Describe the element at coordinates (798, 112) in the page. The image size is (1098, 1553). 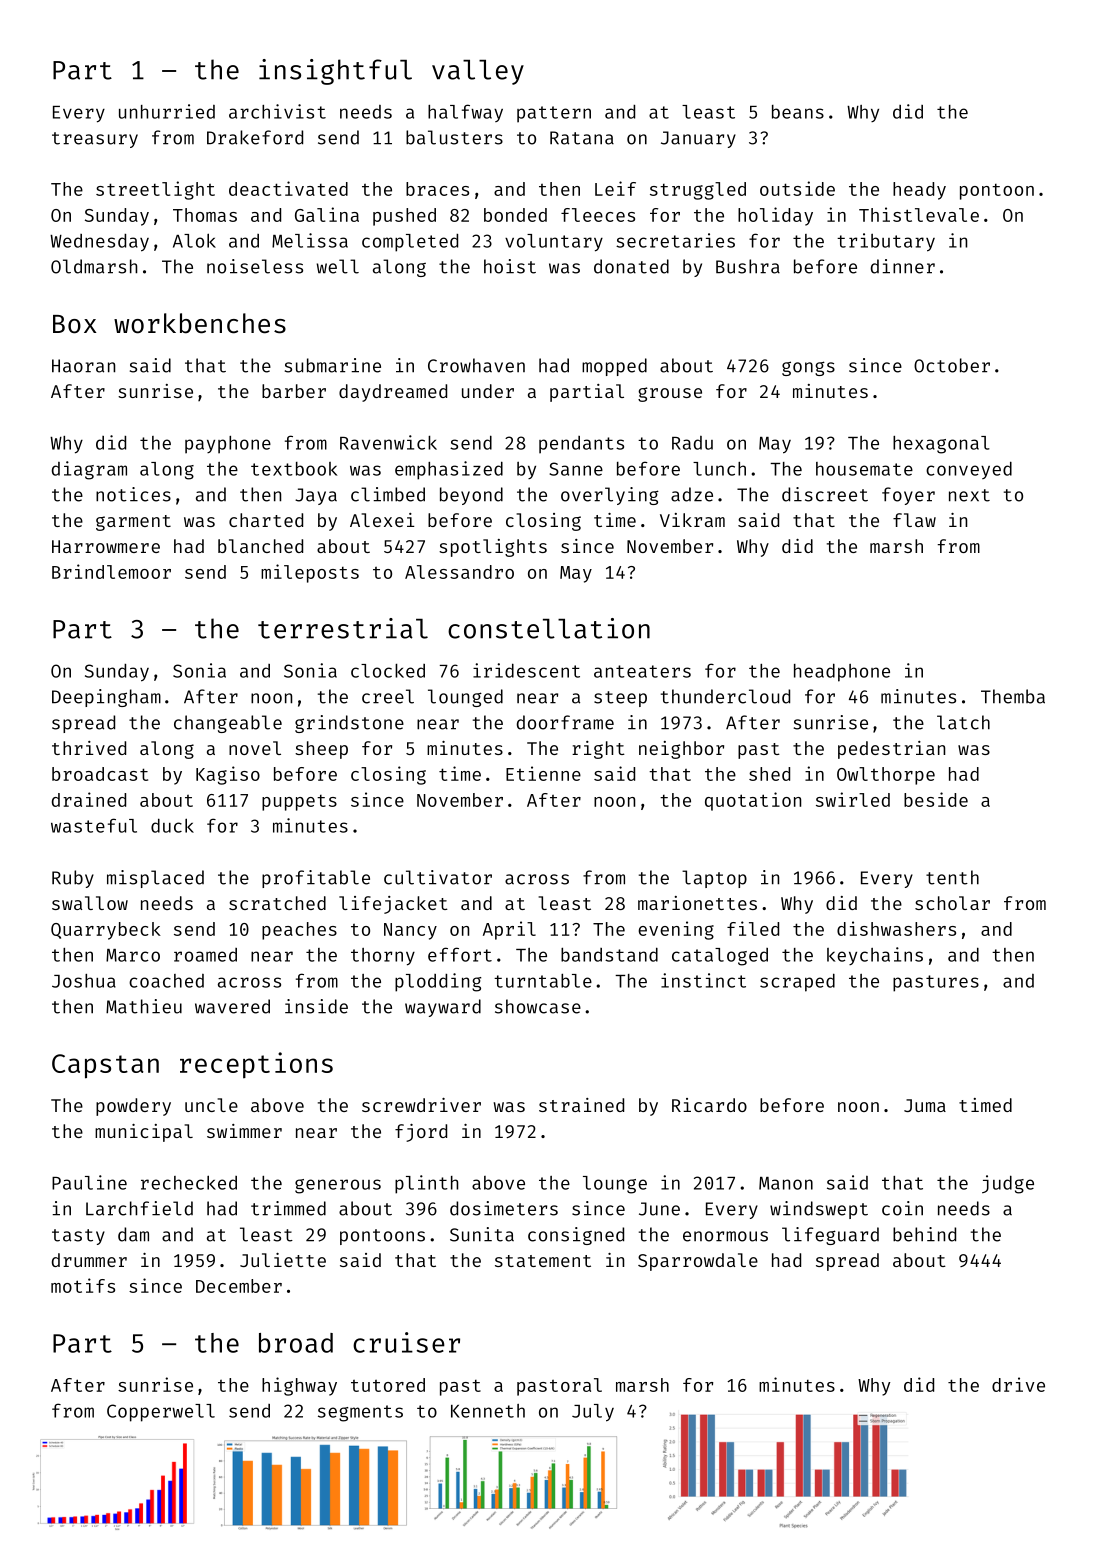
I see `beans` at that location.
